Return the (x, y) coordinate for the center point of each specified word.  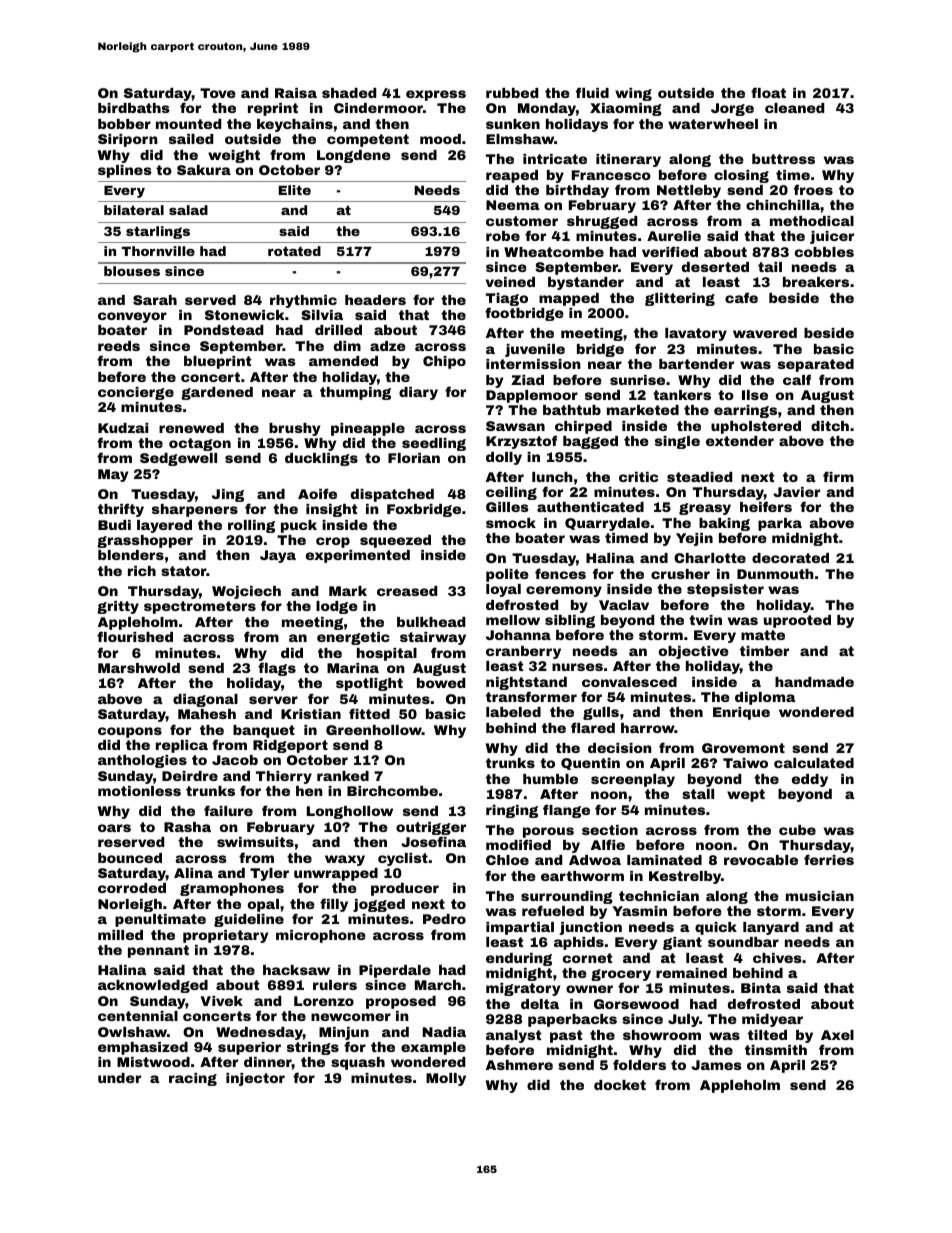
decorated (790, 558)
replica (182, 746)
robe (503, 236)
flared (593, 727)
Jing (228, 495)
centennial (138, 1016)
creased (407, 591)
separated (816, 365)
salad (188, 210)
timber (764, 651)
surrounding (567, 897)
